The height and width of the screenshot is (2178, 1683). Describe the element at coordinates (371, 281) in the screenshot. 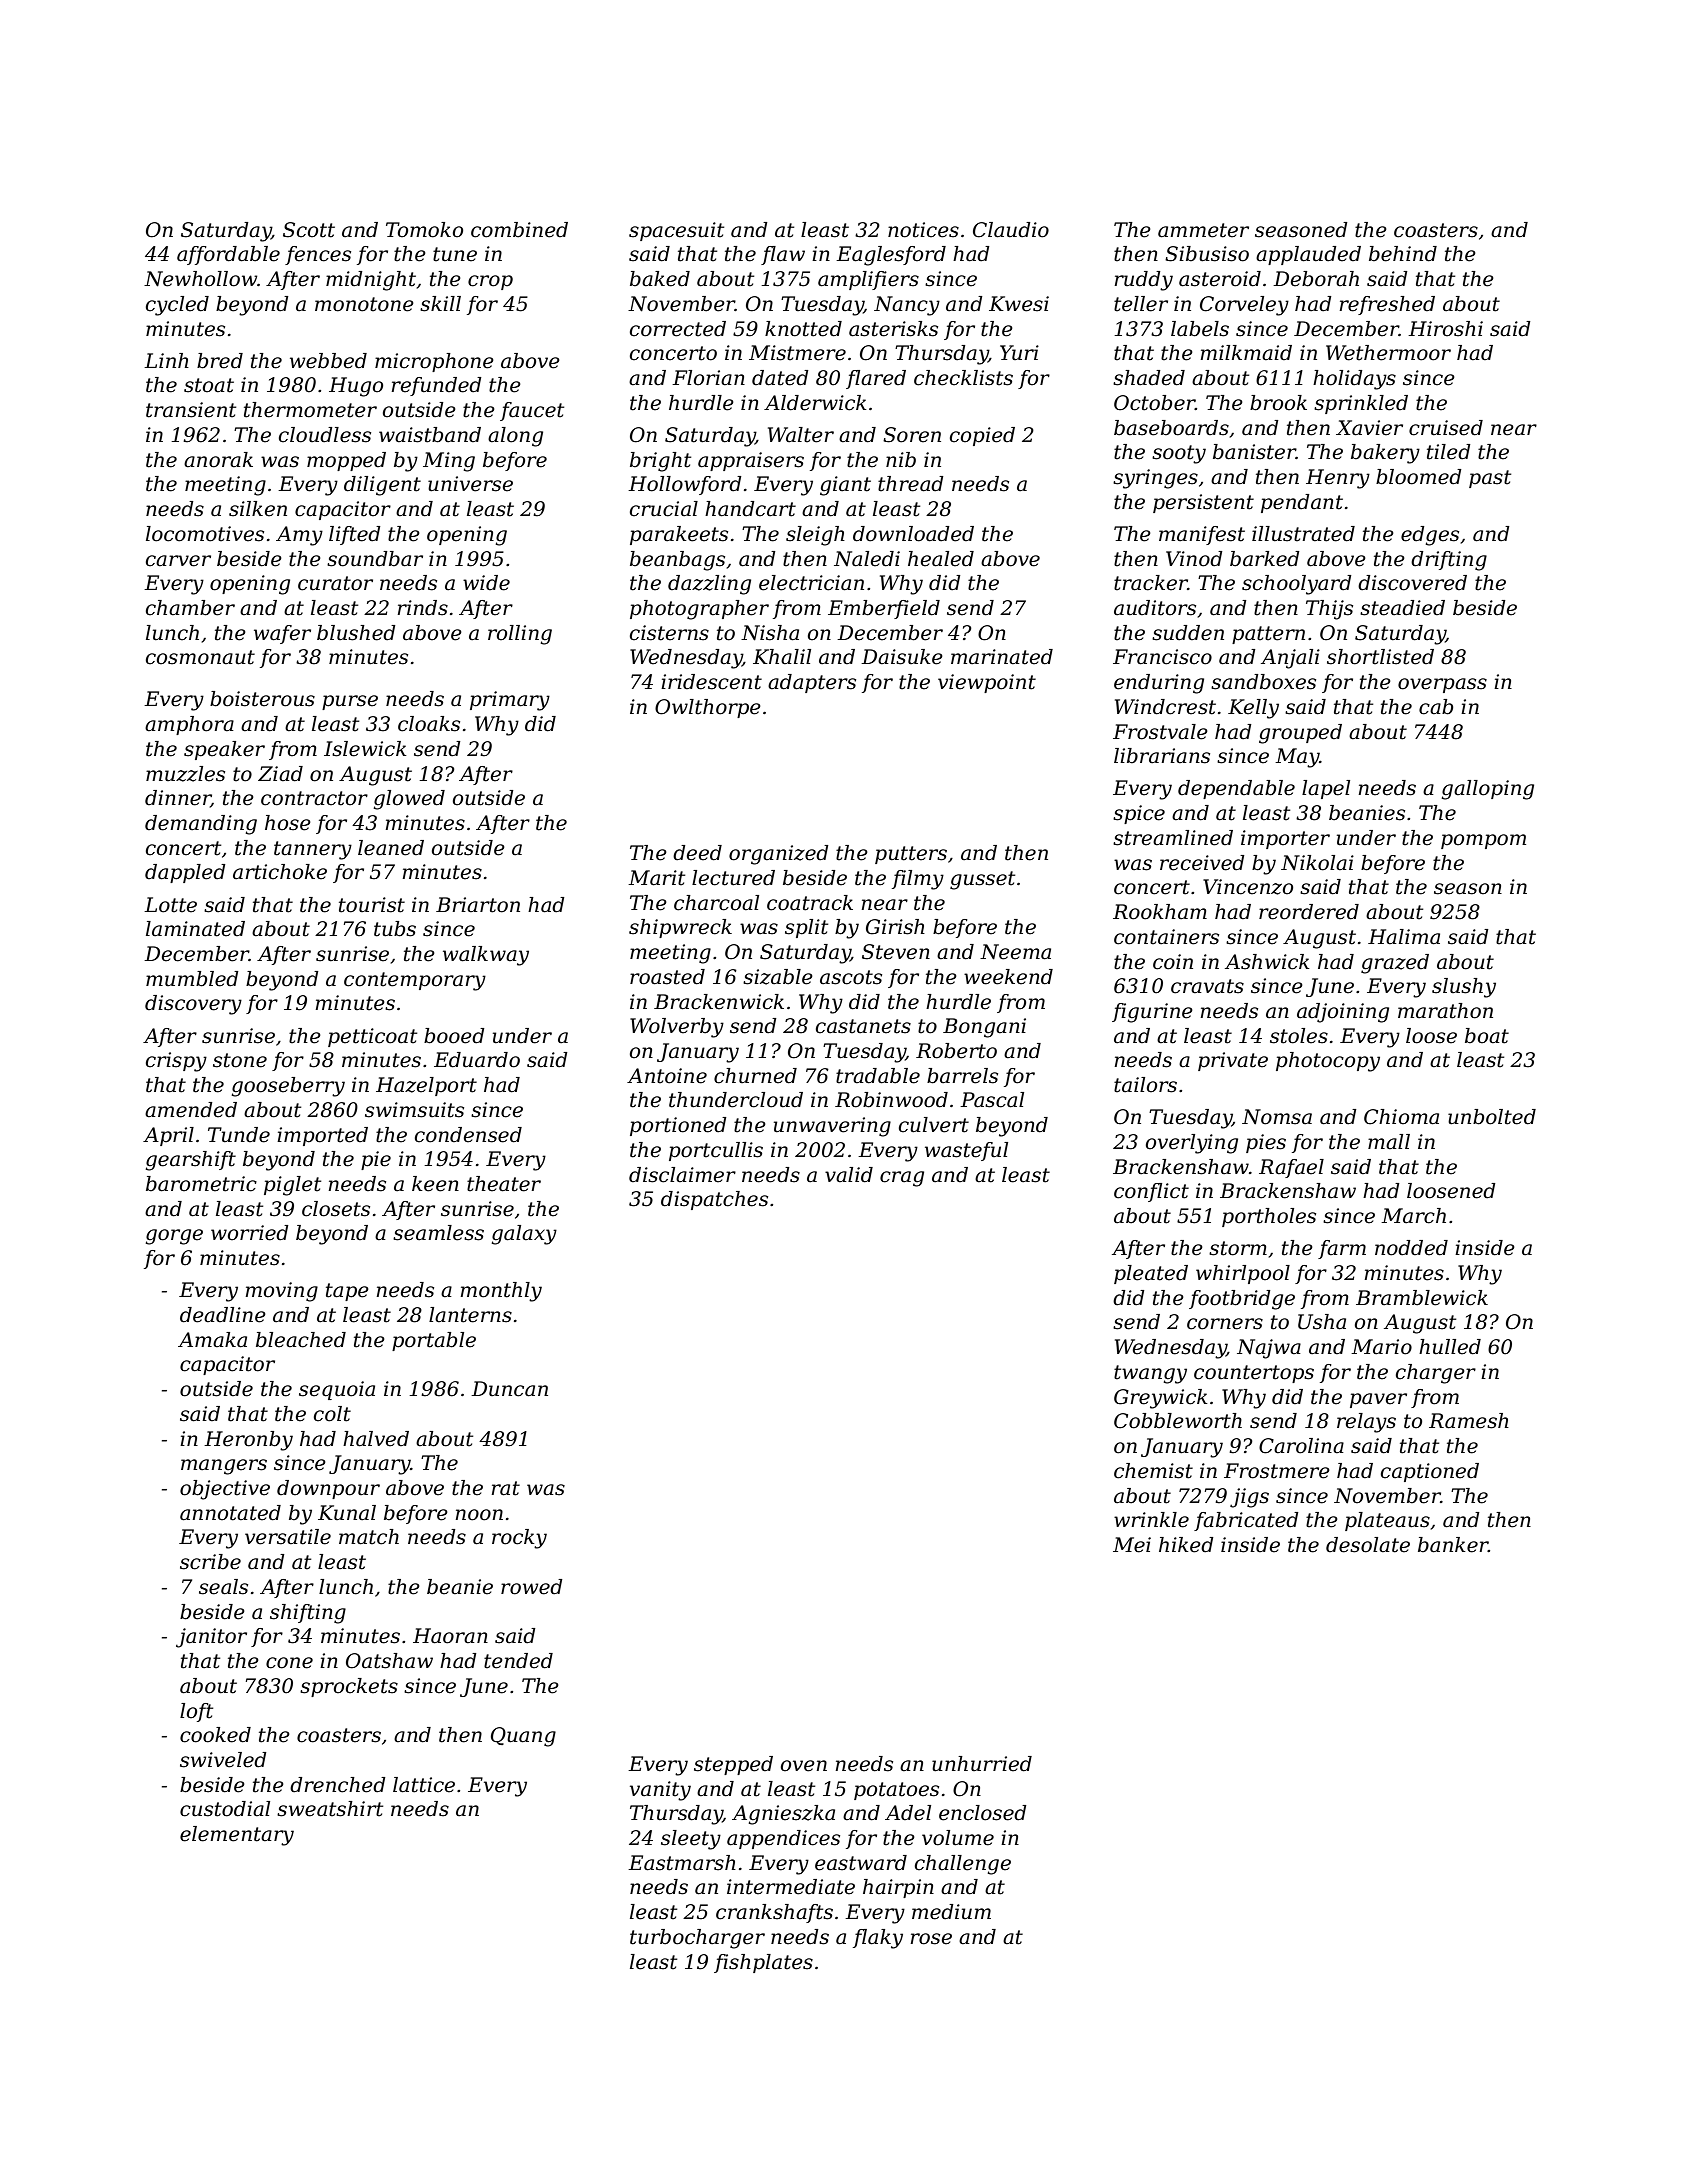

I see `midnight` at that location.
